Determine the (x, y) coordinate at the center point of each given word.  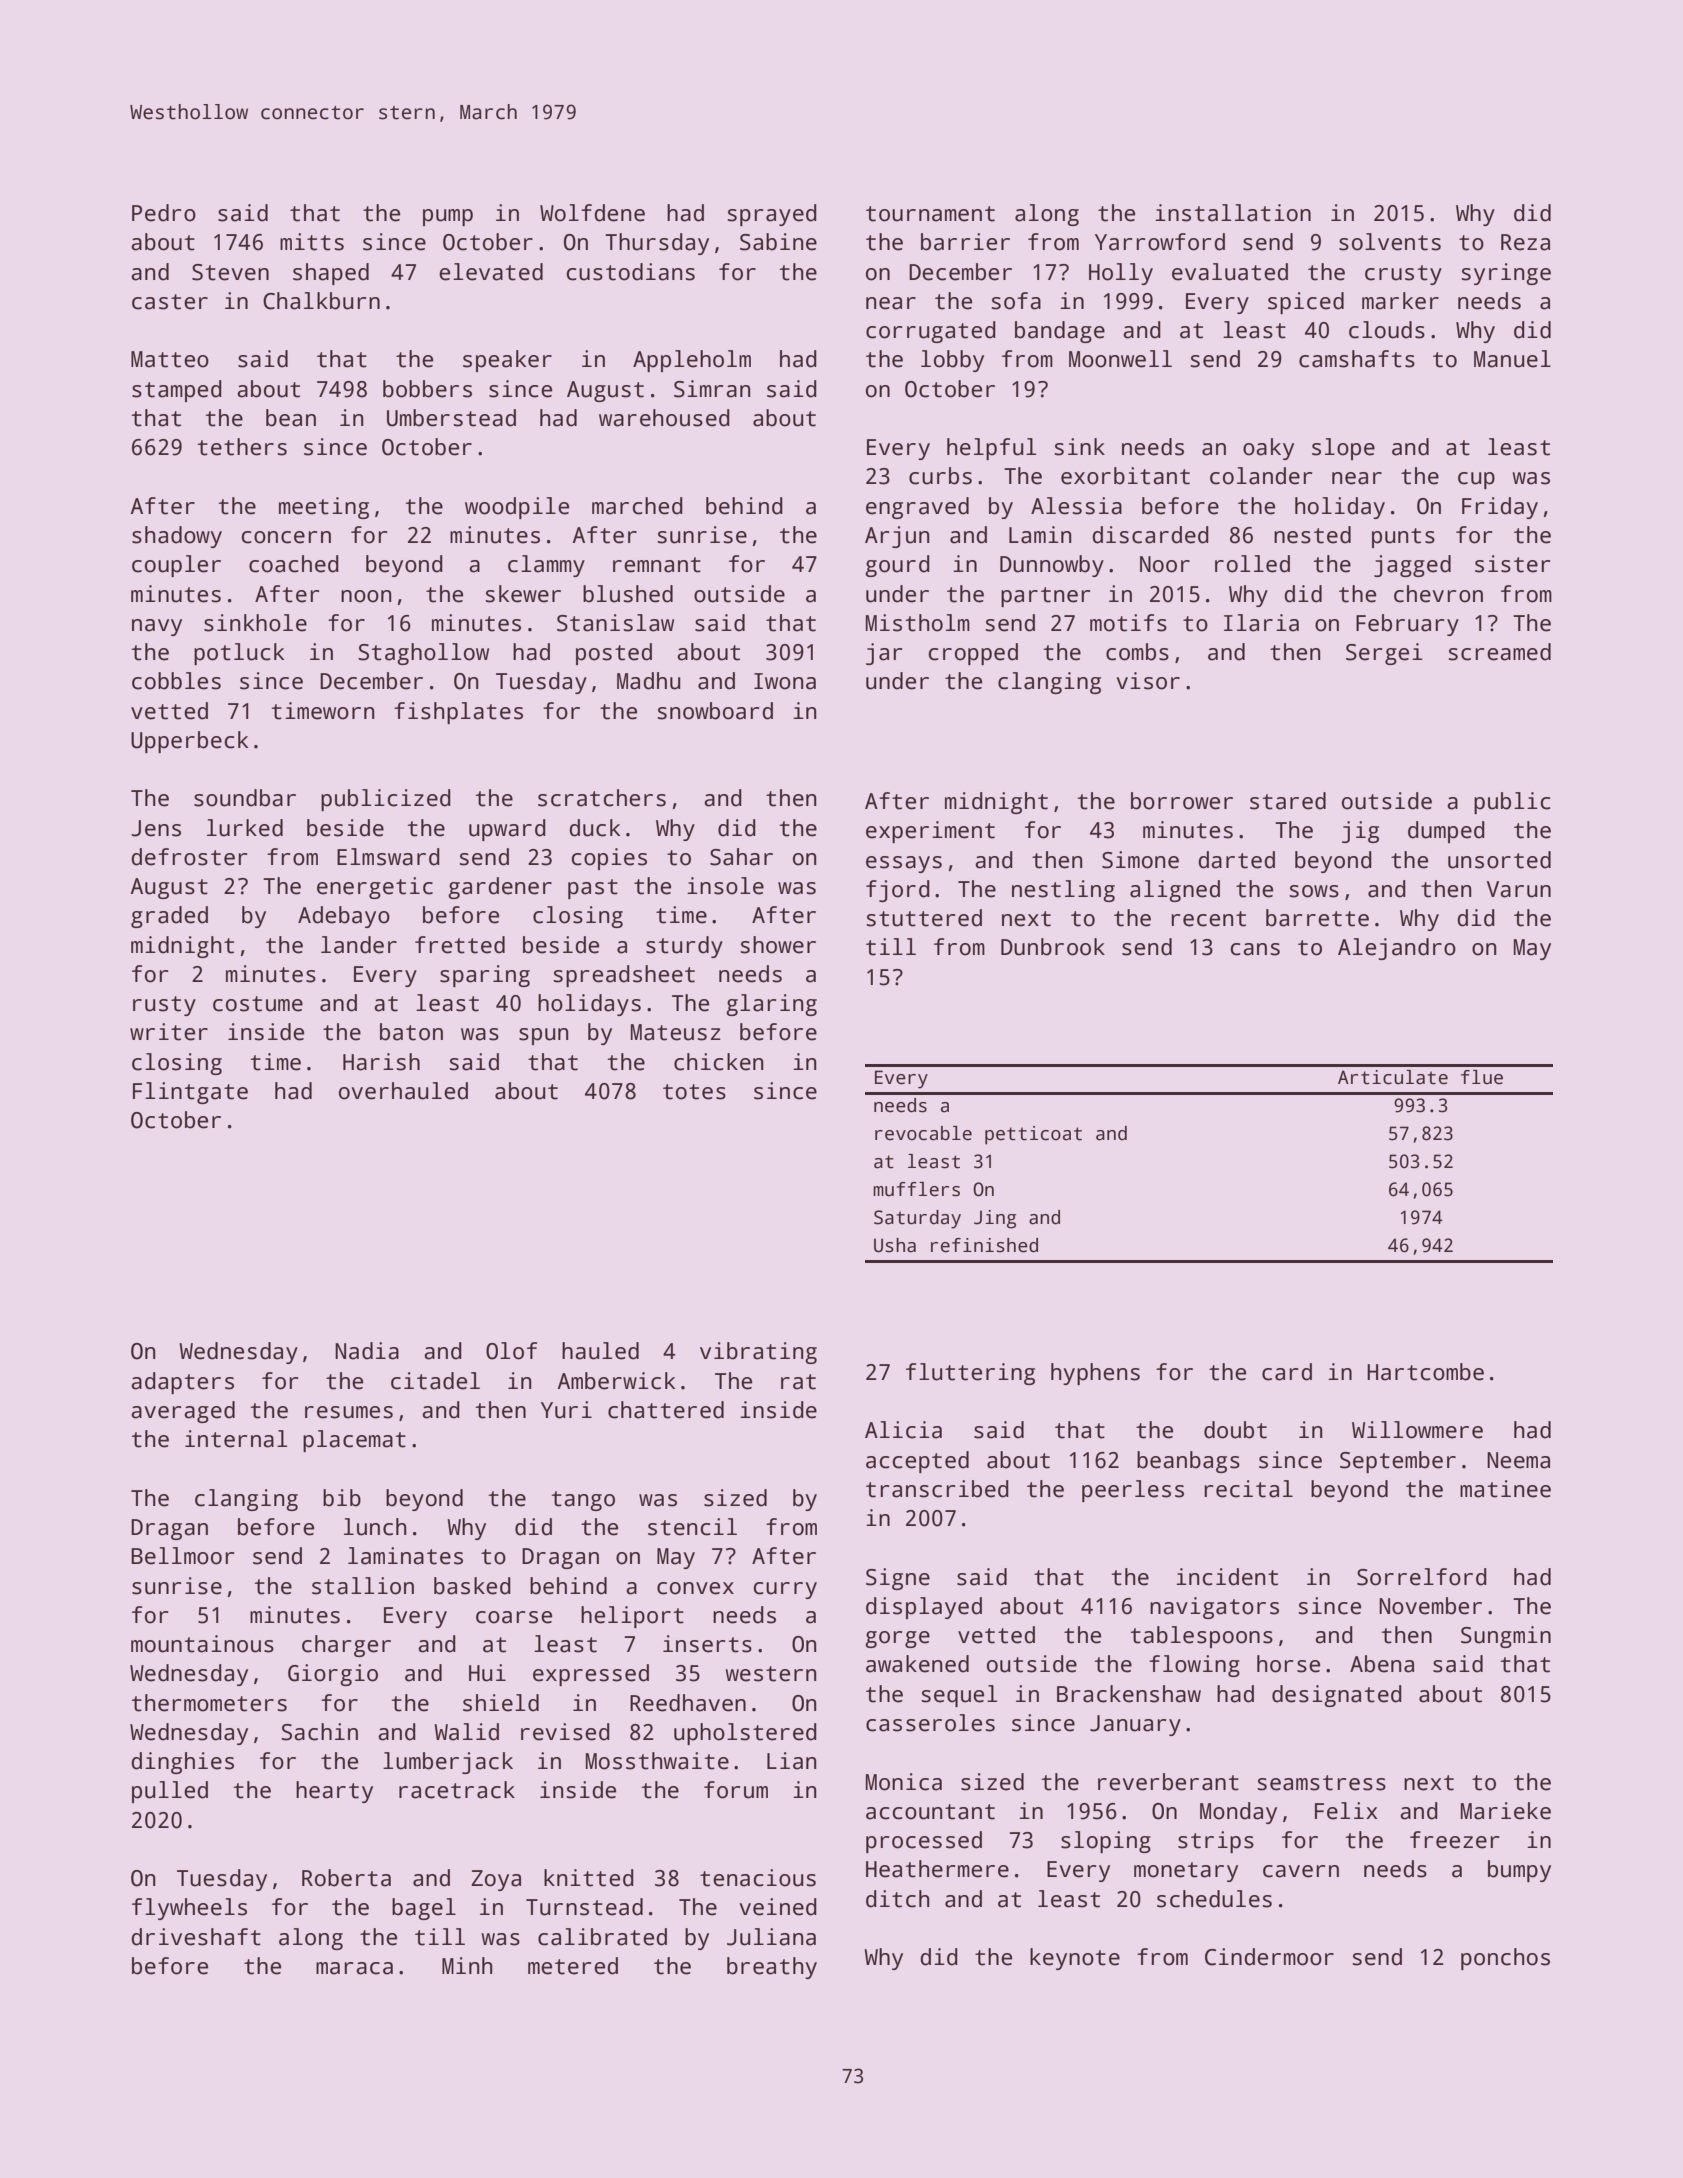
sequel (959, 1696)
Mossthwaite (657, 1761)
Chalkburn (321, 301)
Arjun (897, 537)
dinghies (182, 1763)
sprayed (772, 215)
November (1430, 1606)
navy (157, 627)
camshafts (1357, 359)
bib (342, 1498)
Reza (1525, 242)
